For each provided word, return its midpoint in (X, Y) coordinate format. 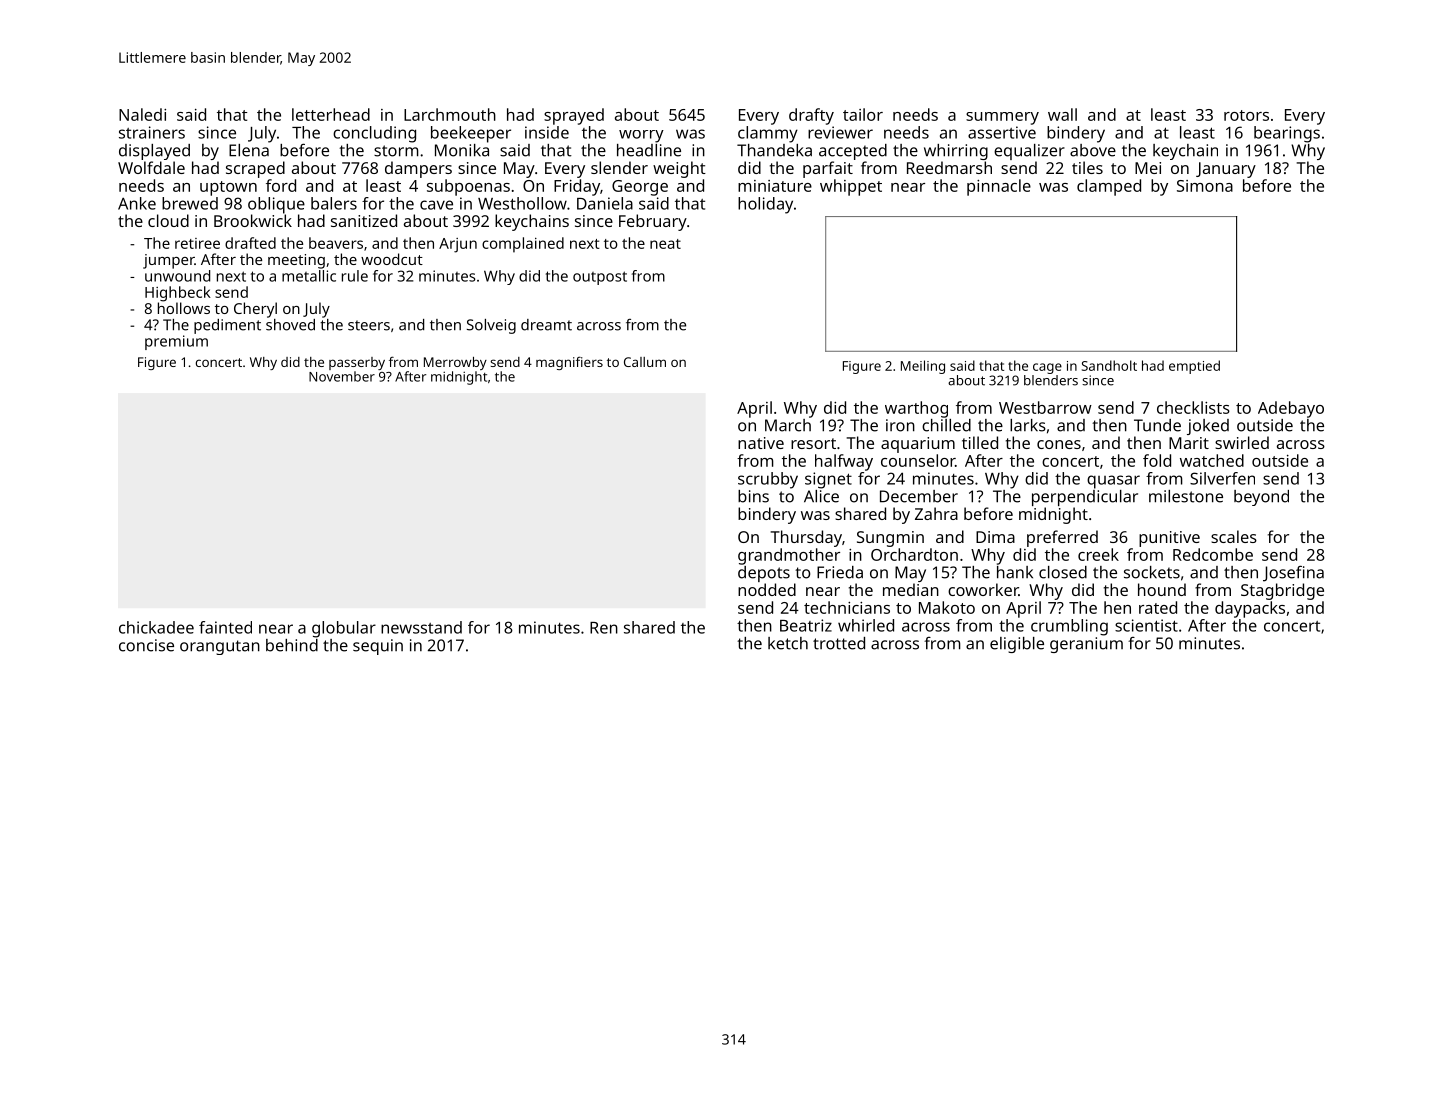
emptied (1194, 367)
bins (753, 496)
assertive (1002, 132)
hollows (184, 308)
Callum (645, 362)
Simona (1205, 186)
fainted (225, 627)
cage (1047, 368)
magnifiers (569, 363)
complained (523, 245)
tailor (863, 114)
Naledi (142, 114)
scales (1234, 536)
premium (176, 342)
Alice (821, 496)
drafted (250, 243)
